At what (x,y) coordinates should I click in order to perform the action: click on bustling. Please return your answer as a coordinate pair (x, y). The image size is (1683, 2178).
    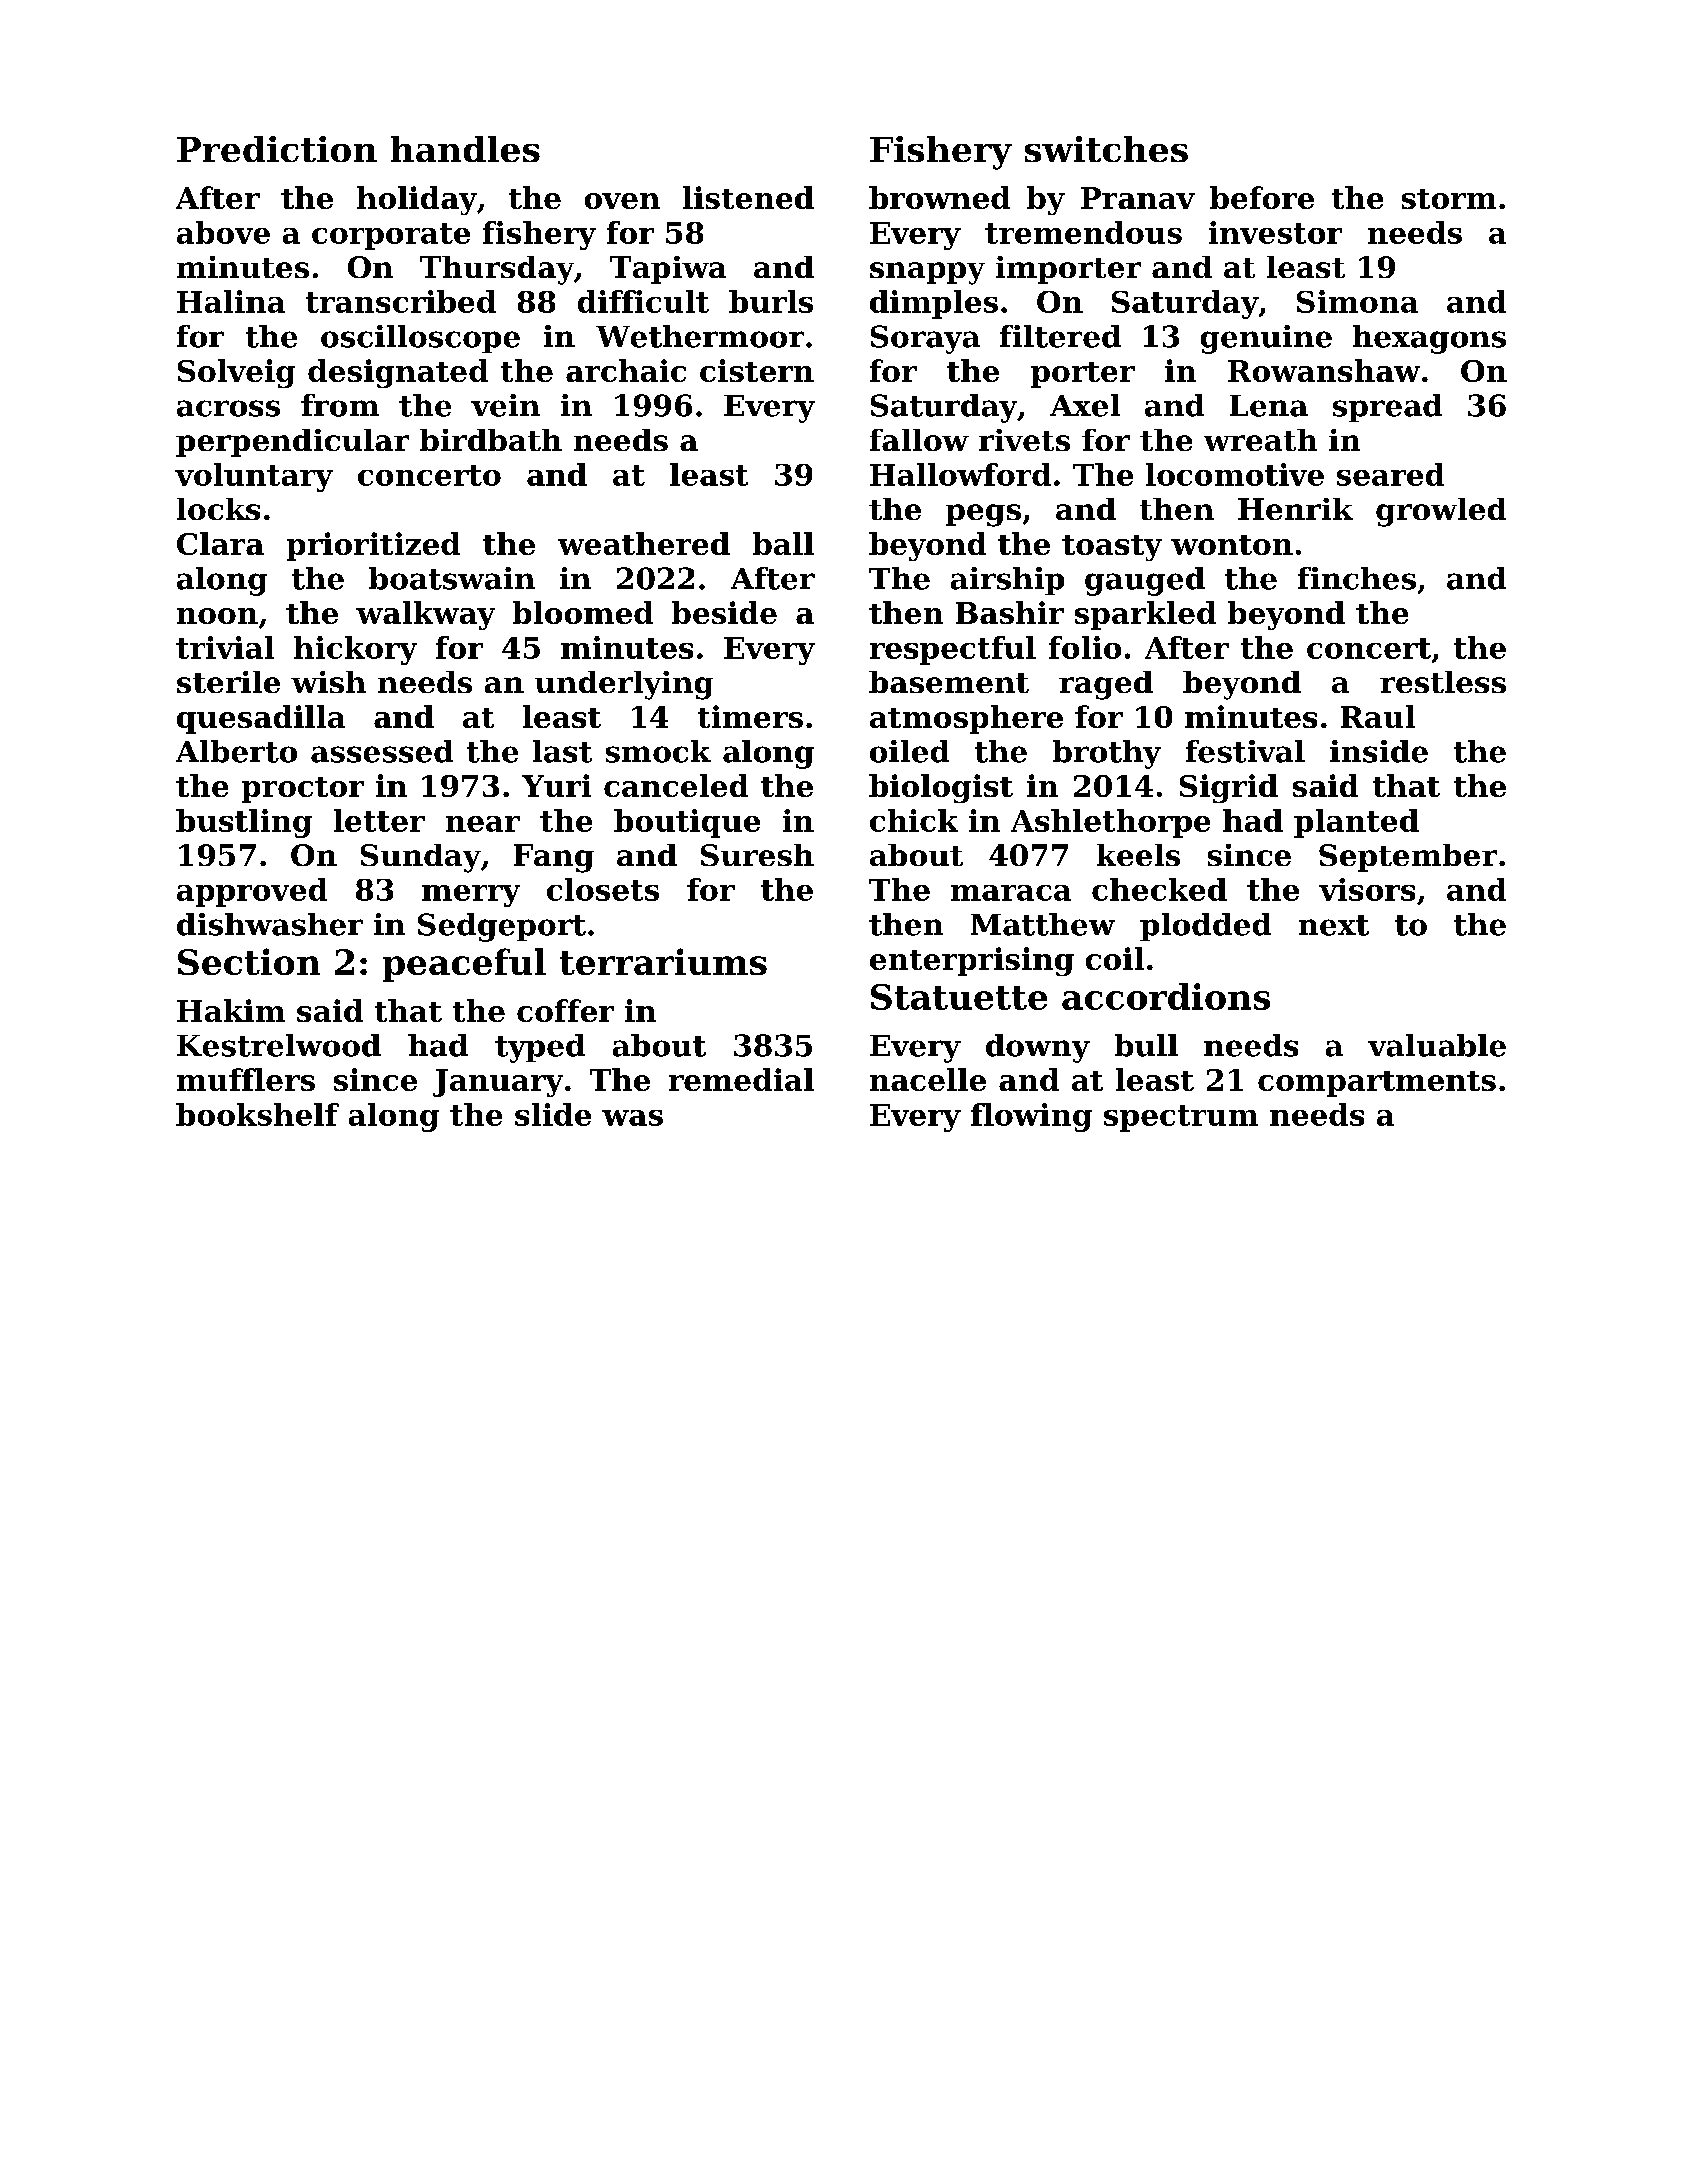
    Looking at the image, I should click on (244, 823).
